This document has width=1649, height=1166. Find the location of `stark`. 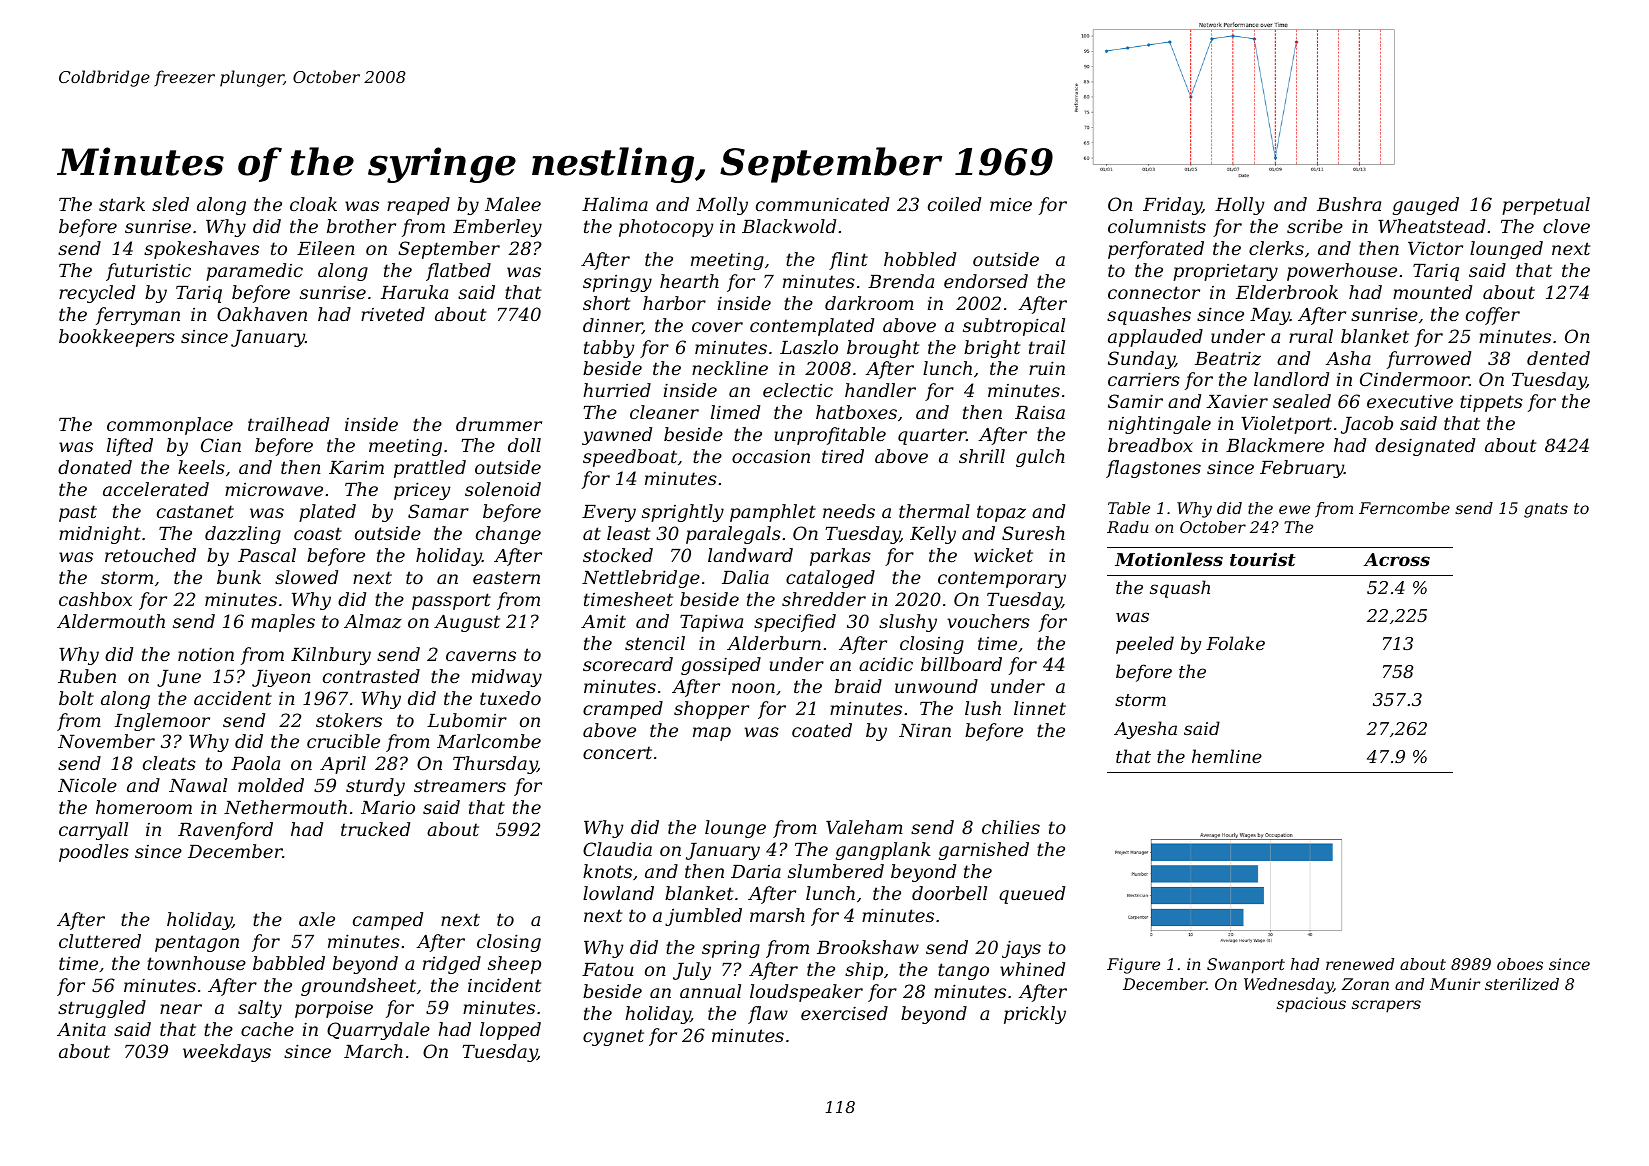

stark is located at coordinates (122, 204).
